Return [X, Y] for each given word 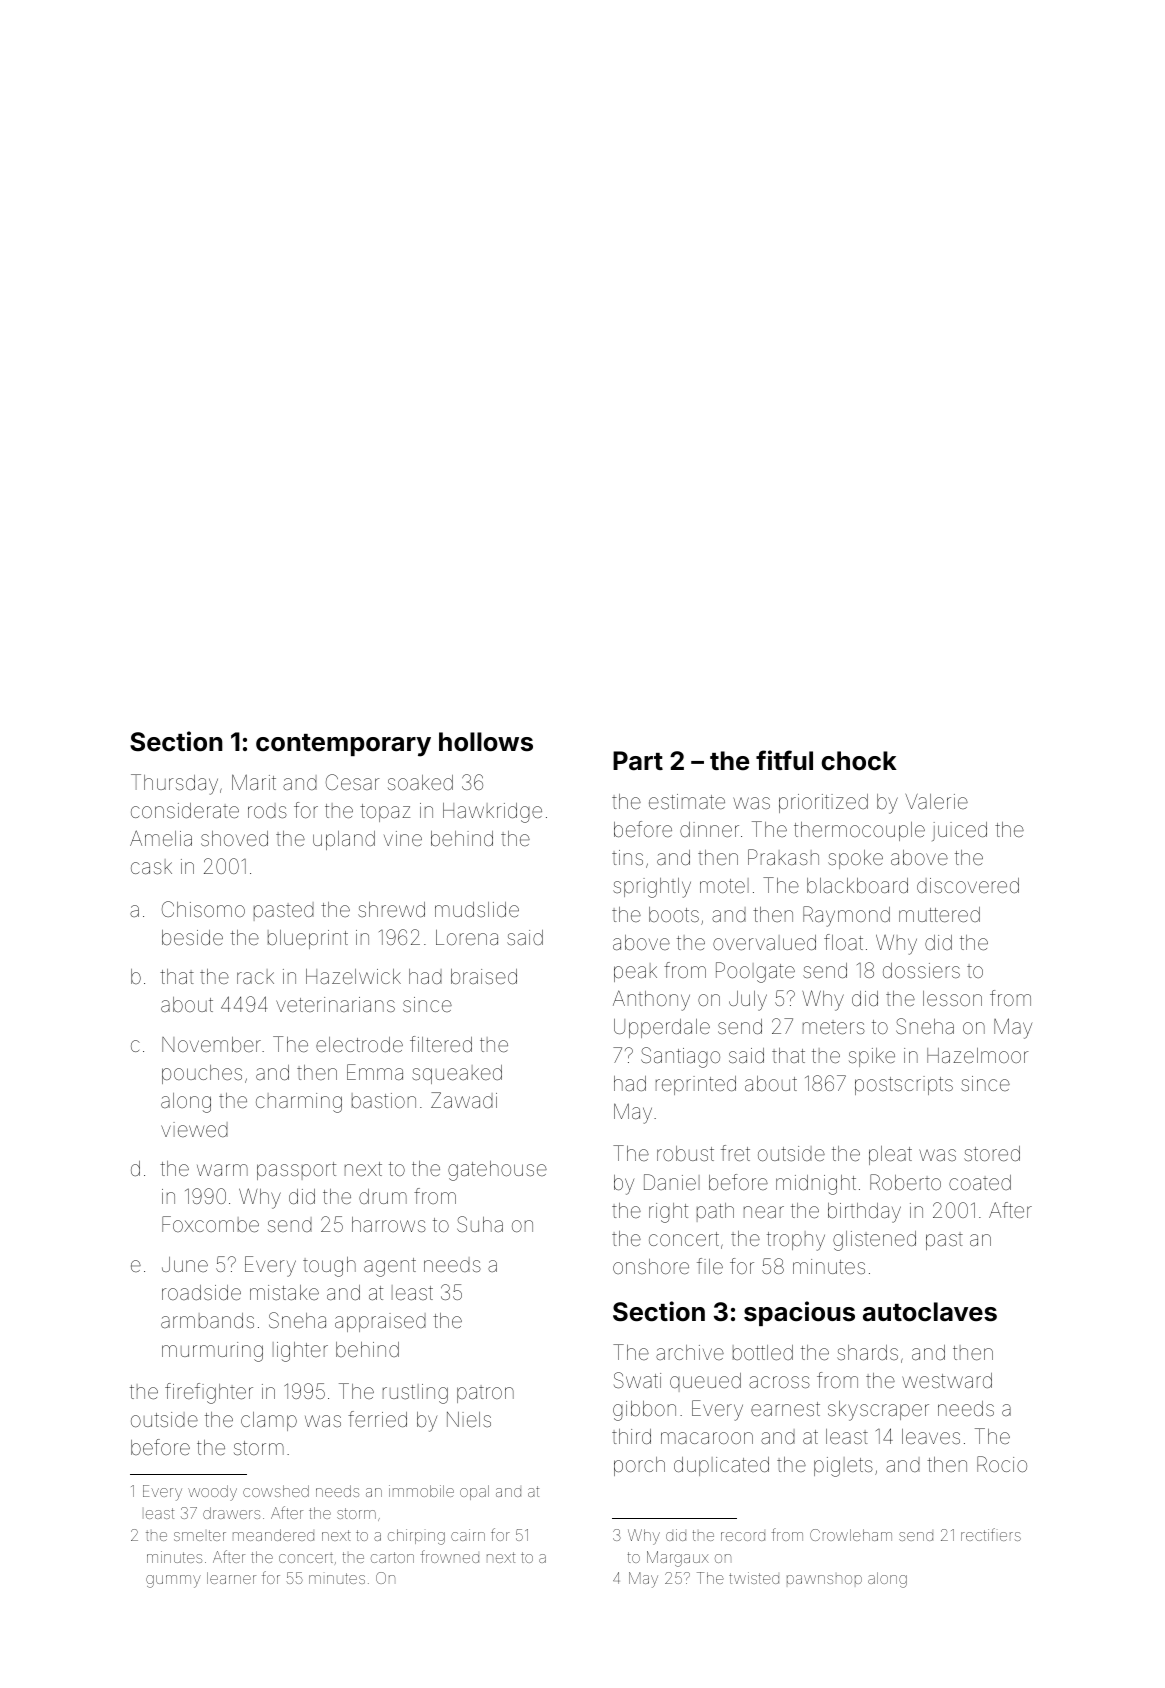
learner [231, 1578]
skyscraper [878, 1411]
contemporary [343, 745]
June [185, 1264]
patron [485, 1394]
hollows [486, 742]
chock [859, 761]
